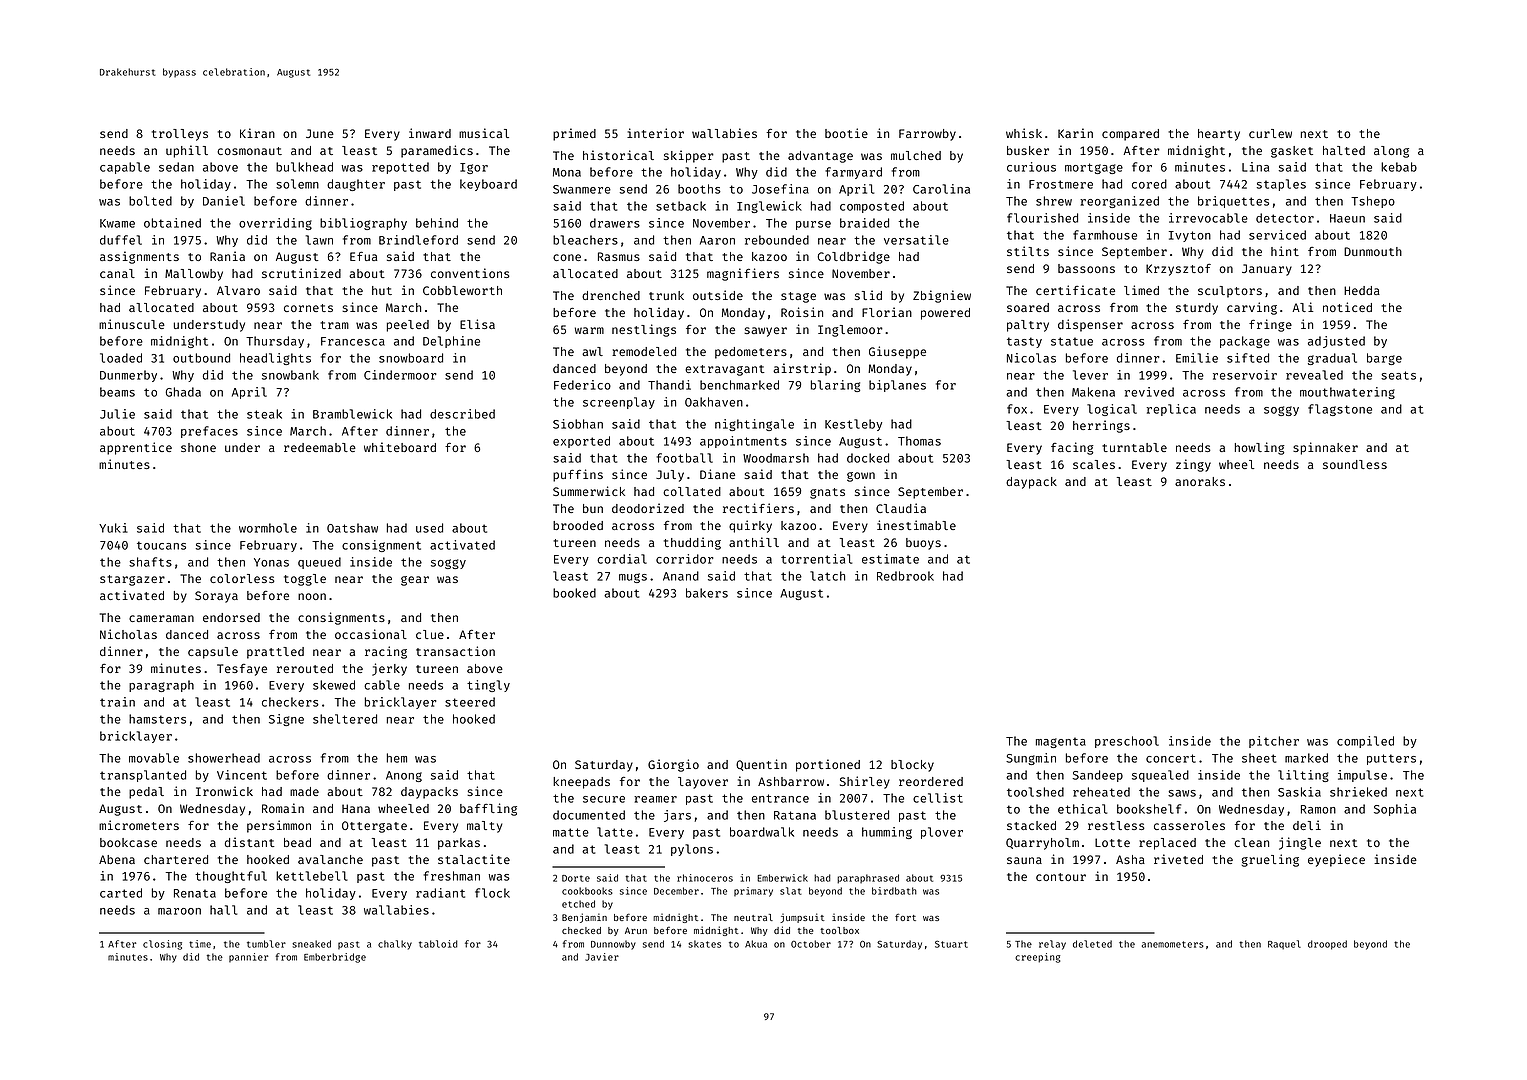 This screenshot has width=1527, height=1080. What do you see at coordinates (1391, 152) in the screenshot?
I see `along` at bounding box center [1391, 152].
